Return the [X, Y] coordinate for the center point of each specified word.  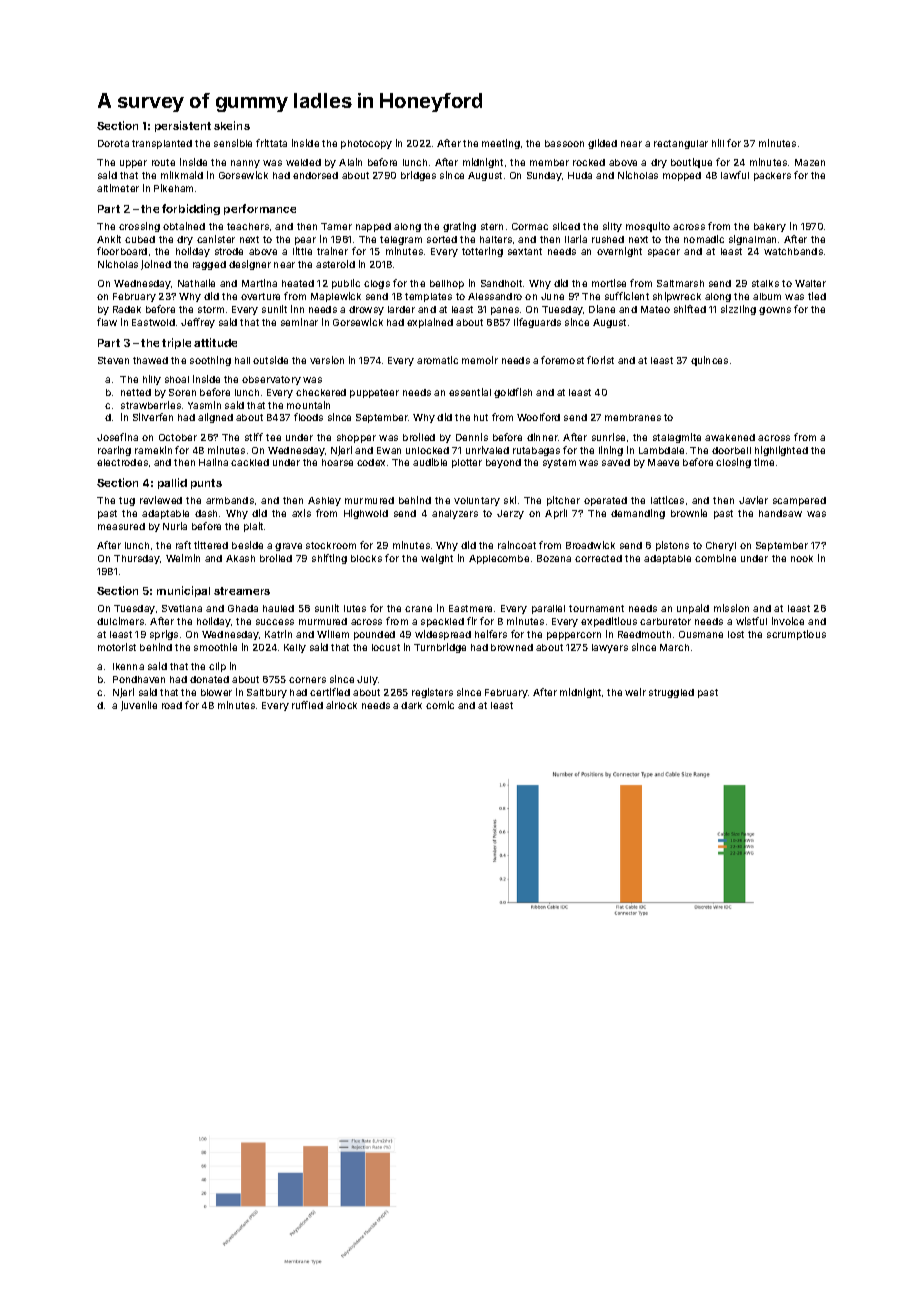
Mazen [810, 162]
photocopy [366, 144]
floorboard [122, 251]
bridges [418, 176]
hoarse [337, 462]
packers [772, 176]
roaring [114, 451]
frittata [271, 143]
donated [209, 679]
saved [616, 462]
